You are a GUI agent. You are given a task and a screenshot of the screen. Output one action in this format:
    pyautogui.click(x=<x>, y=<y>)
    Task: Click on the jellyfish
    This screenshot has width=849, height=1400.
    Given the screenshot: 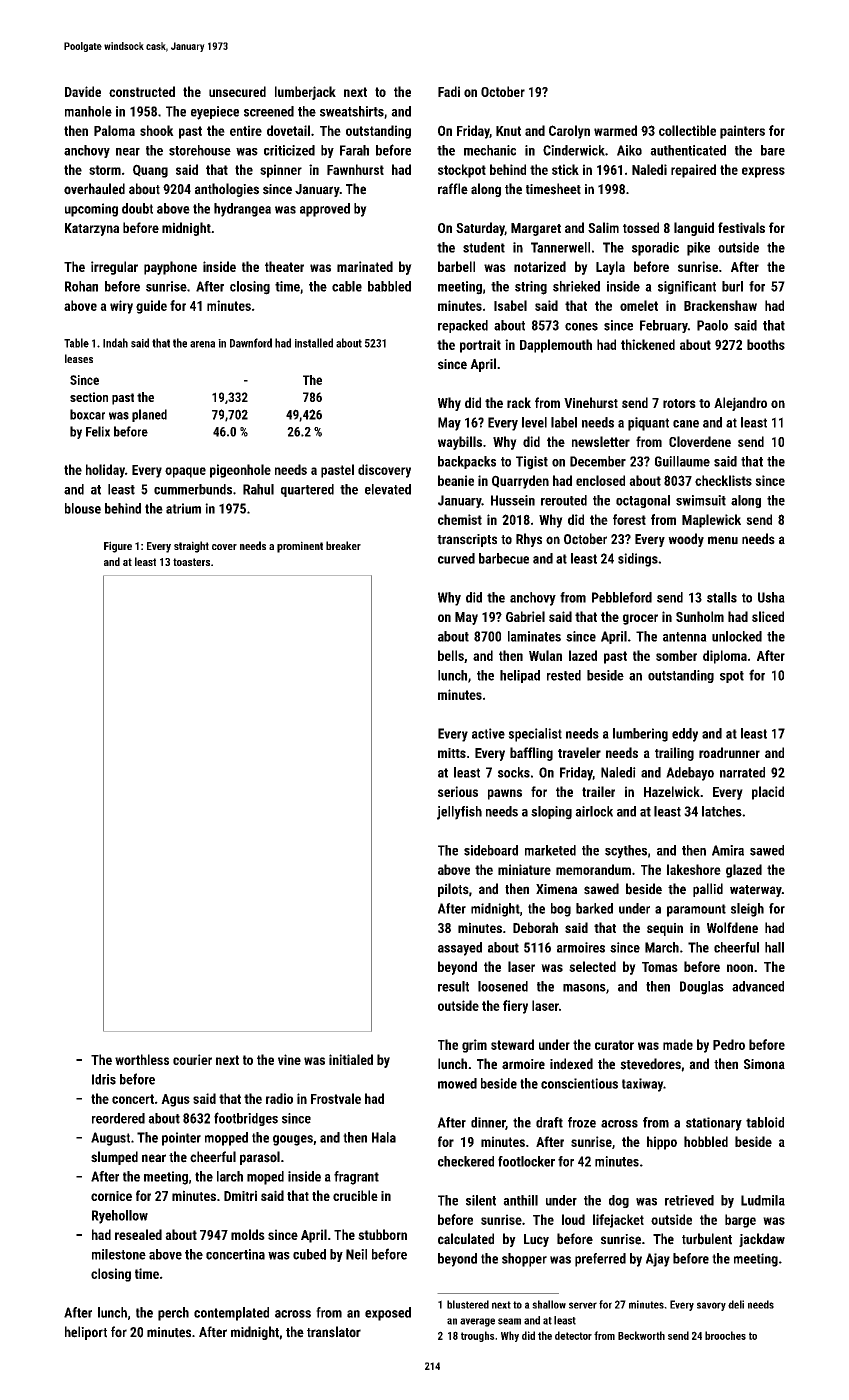 What is the action you would take?
    pyautogui.click(x=459, y=813)
